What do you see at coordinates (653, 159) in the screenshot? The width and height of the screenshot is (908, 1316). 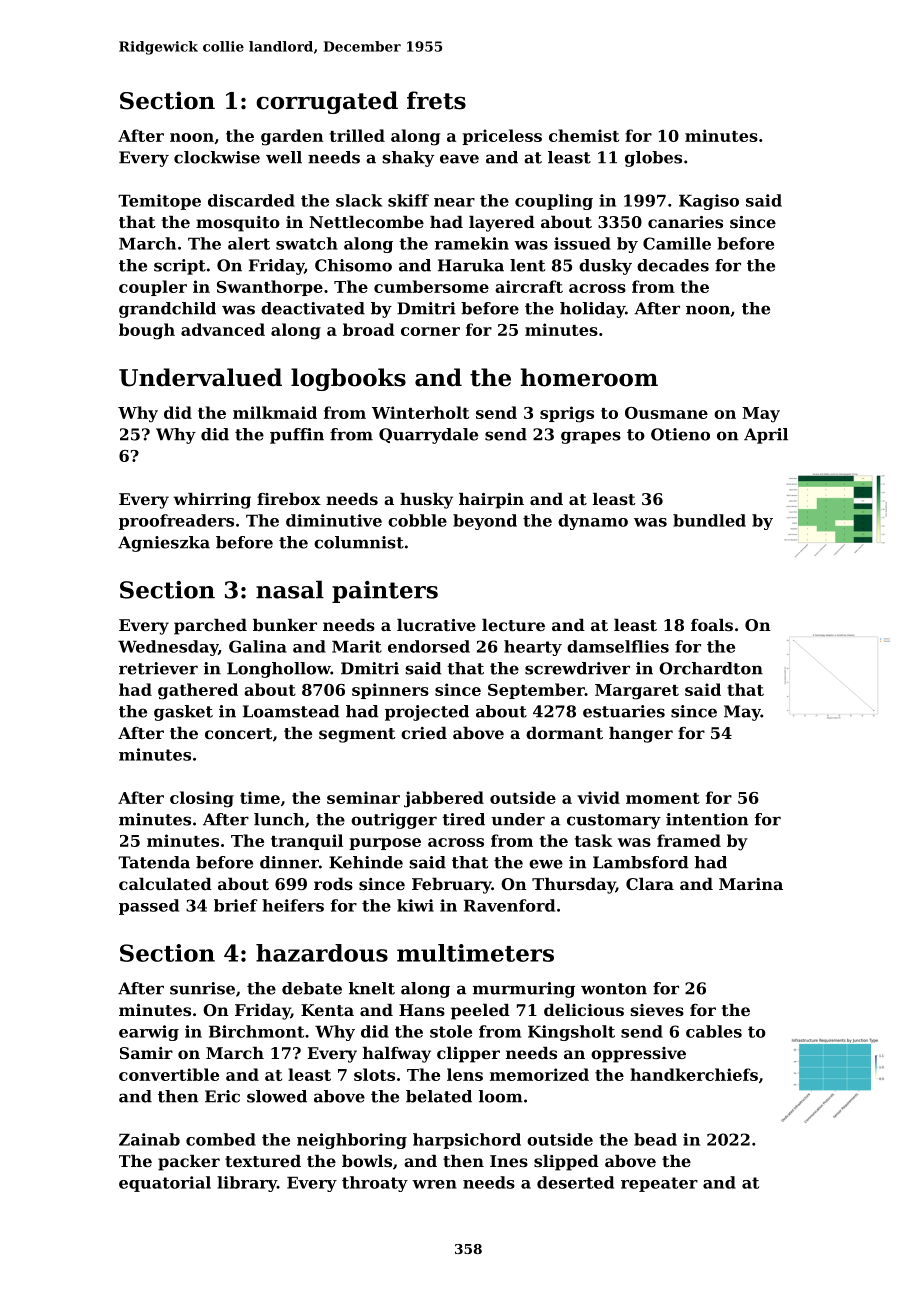 I see `globes` at bounding box center [653, 159].
